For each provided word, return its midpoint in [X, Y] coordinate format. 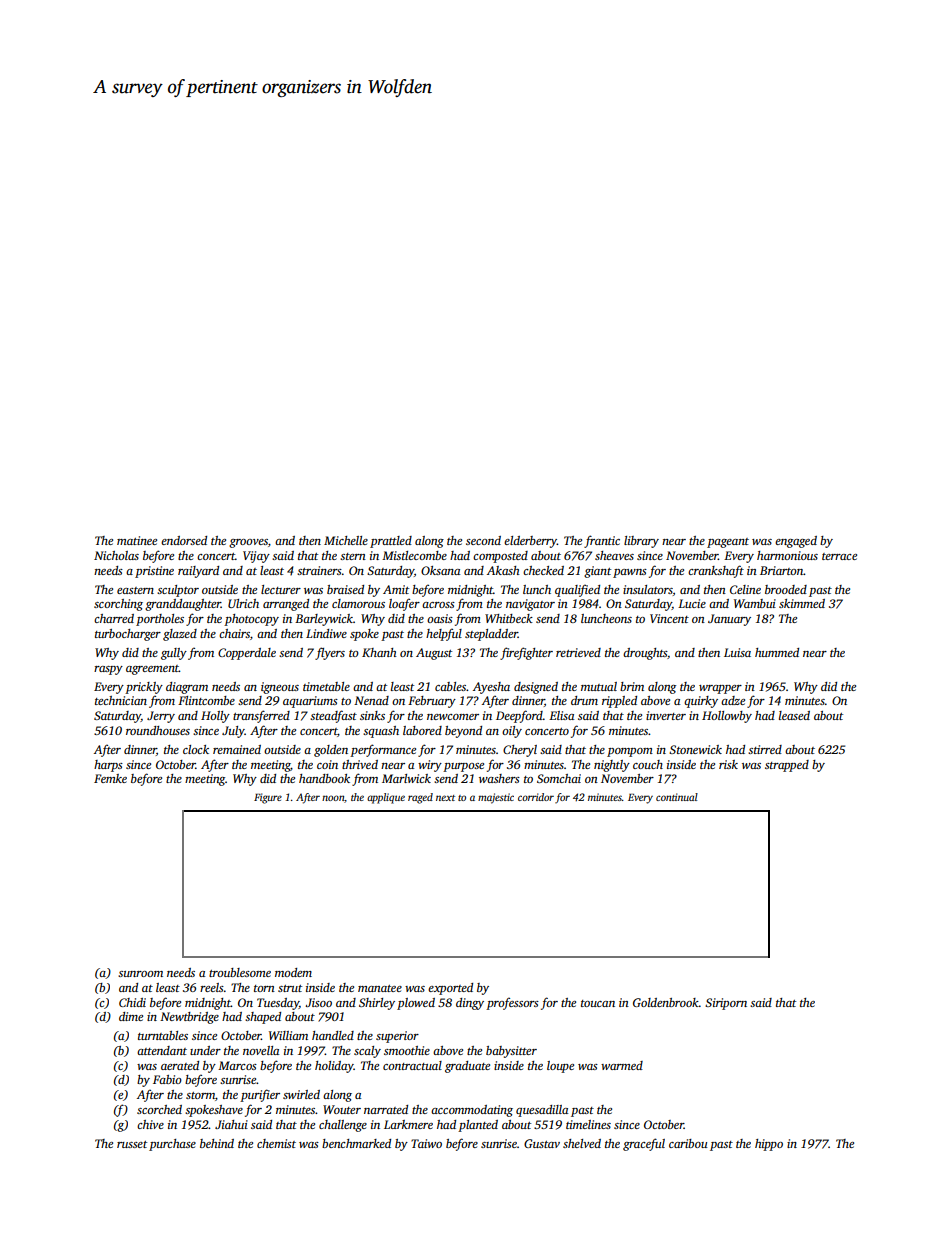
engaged [796, 542]
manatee [380, 988]
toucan [598, 1003]
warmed [622, 1065]
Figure [268, 798]
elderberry [530, 542]
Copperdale [247, 654]
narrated [386, 1109]
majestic [496, 798]
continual [677, 797]
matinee [137, 540]
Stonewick [695, 749]
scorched [159, 1109]
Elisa [561, 715]
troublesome [240, 972]
